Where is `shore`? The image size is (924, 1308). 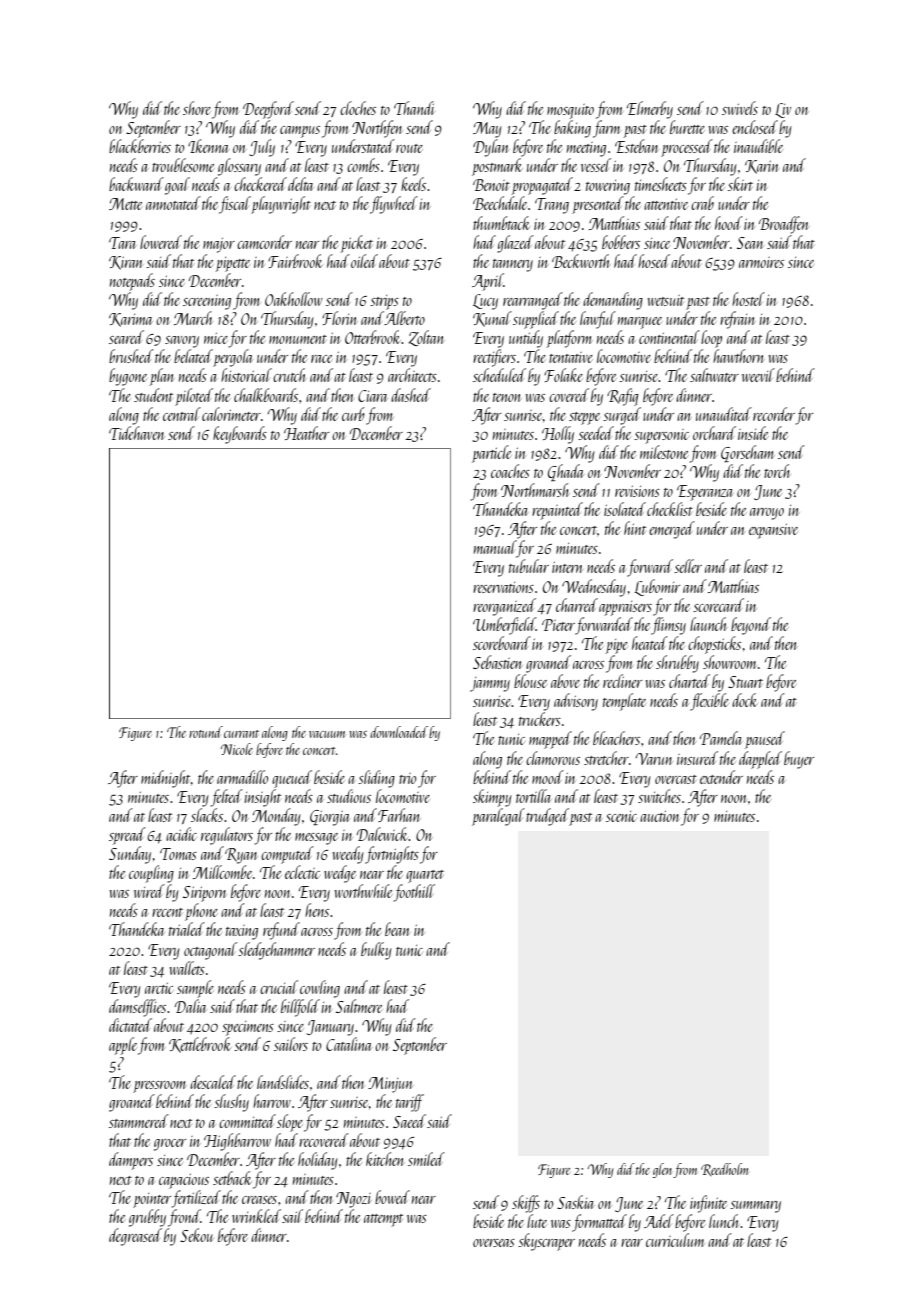
shore is located at coordinates (197, 108).
